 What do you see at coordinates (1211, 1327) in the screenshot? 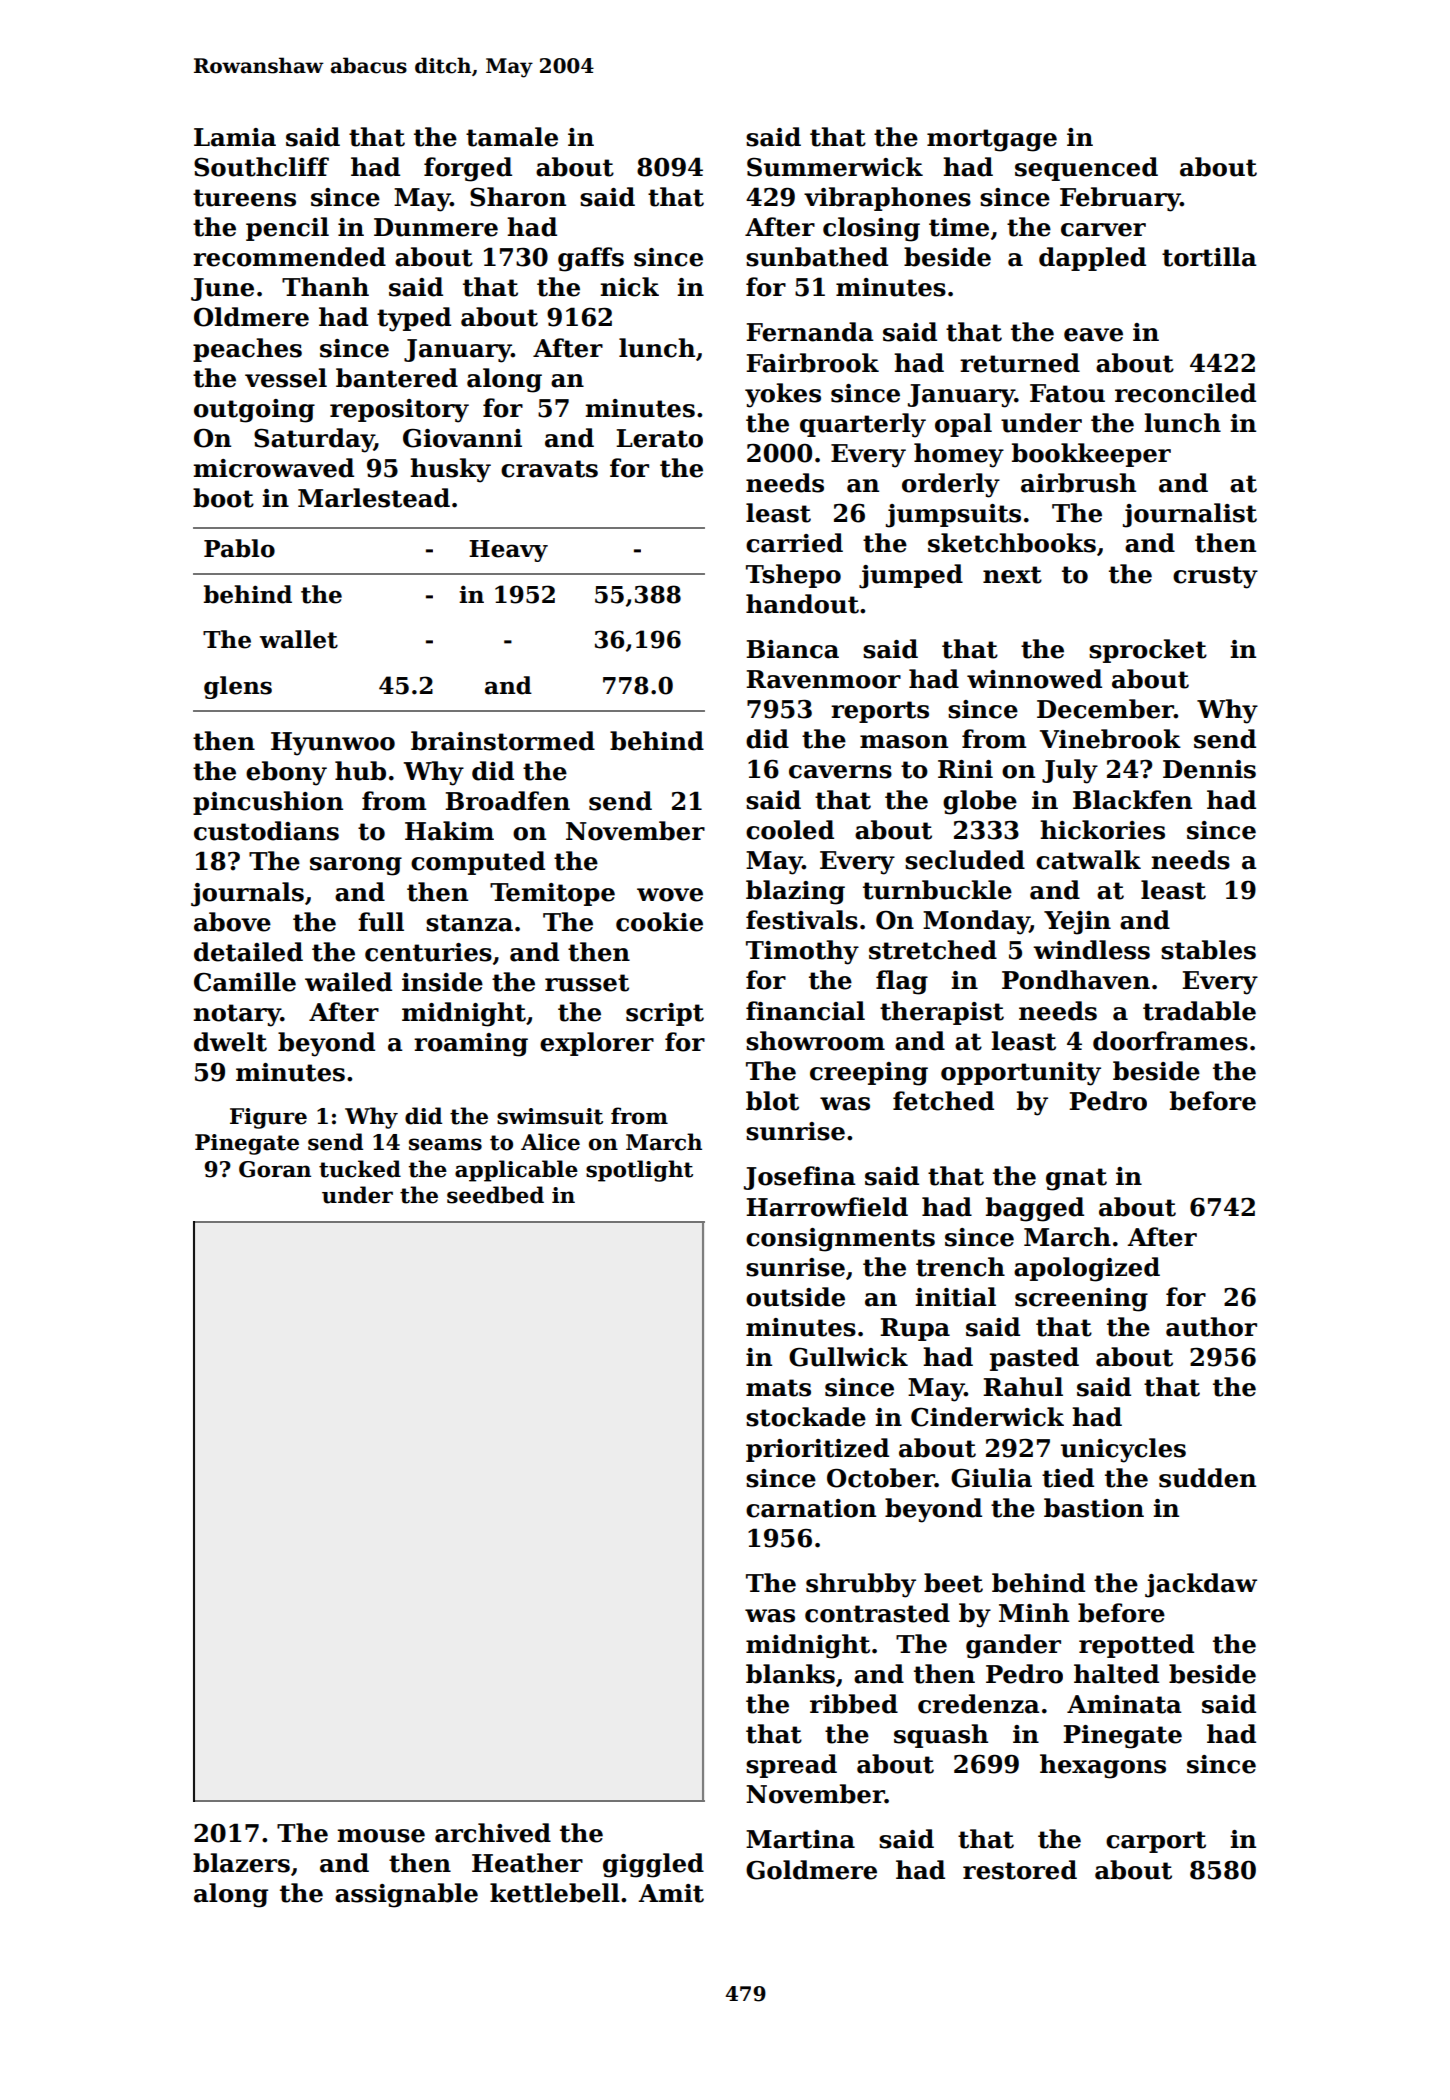
I see `author` at bounding box center [1211, 1327].
